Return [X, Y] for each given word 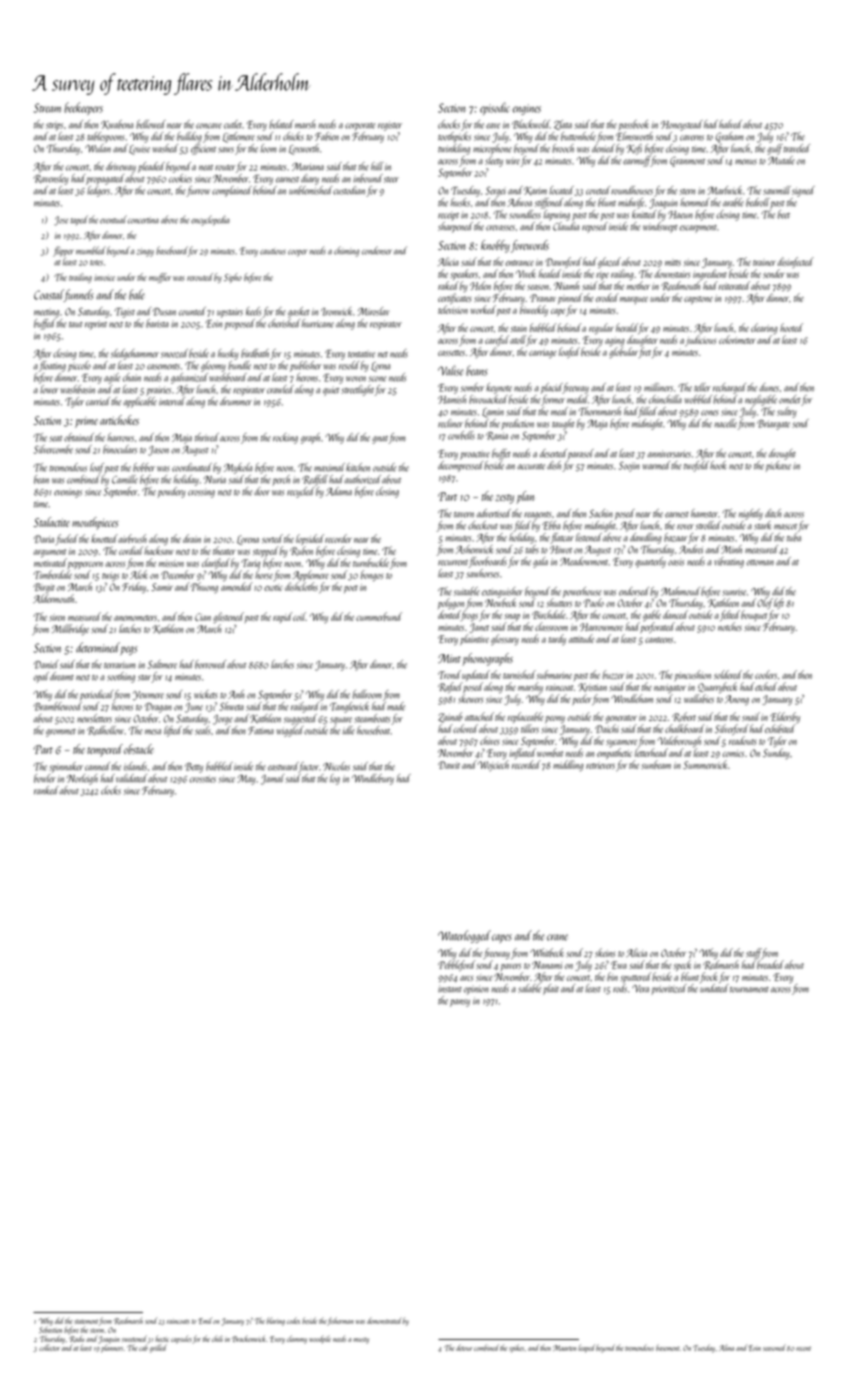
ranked [47, 790]
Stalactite [52, 522]
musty [361, 1341]
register [390, 126]
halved [730, 124]
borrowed [210, 664]
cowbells [461, 435]
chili [217, 1338]
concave [209, 126]
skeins [605, 952]
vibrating [729, 562]
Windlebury [373, 779]
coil [299, 616]
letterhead [651, 752]
